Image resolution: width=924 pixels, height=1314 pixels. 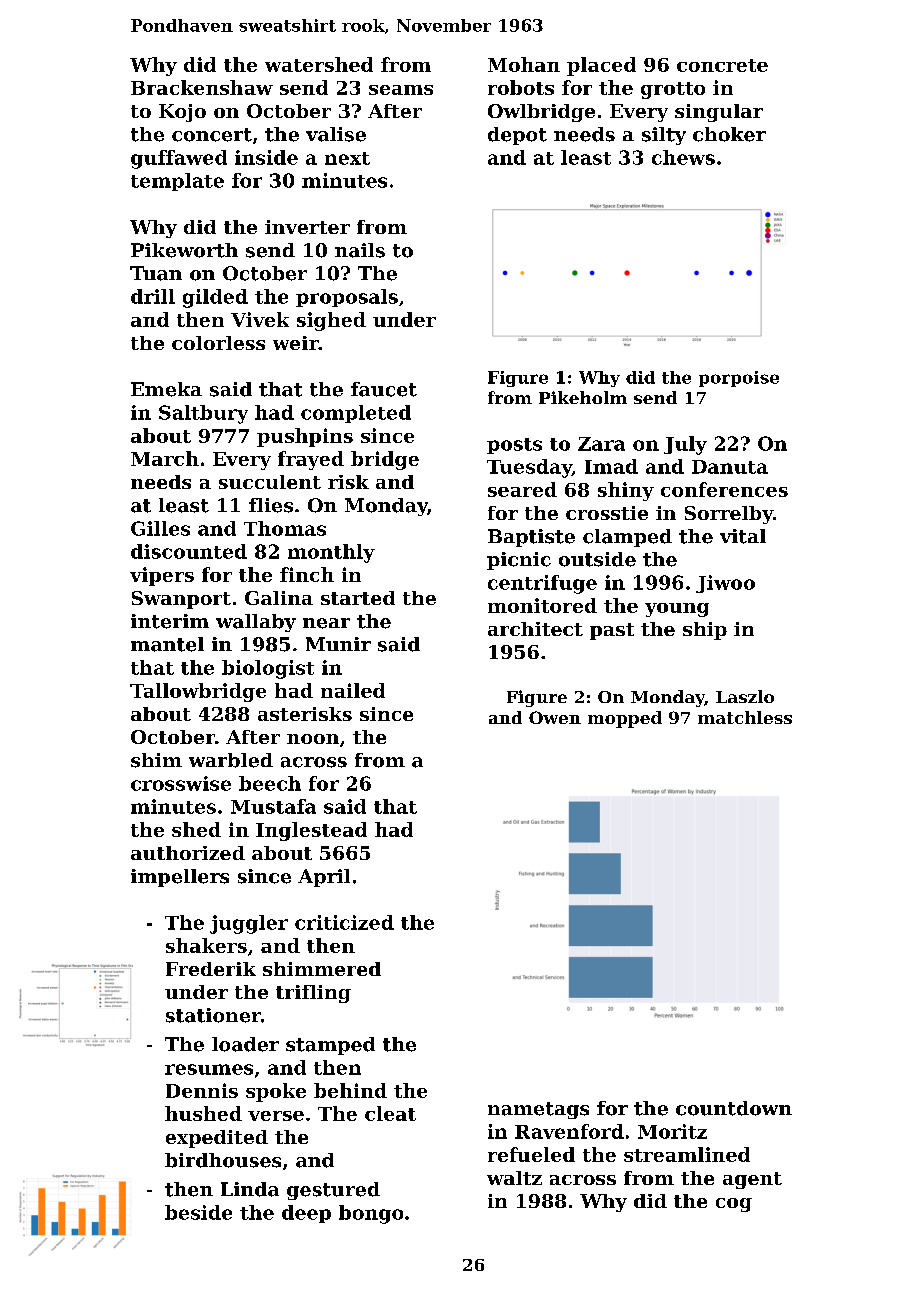 What do you see at coordinates (276, 1116) in the image?
I see `verse` at bounding box center [276, 1116].
